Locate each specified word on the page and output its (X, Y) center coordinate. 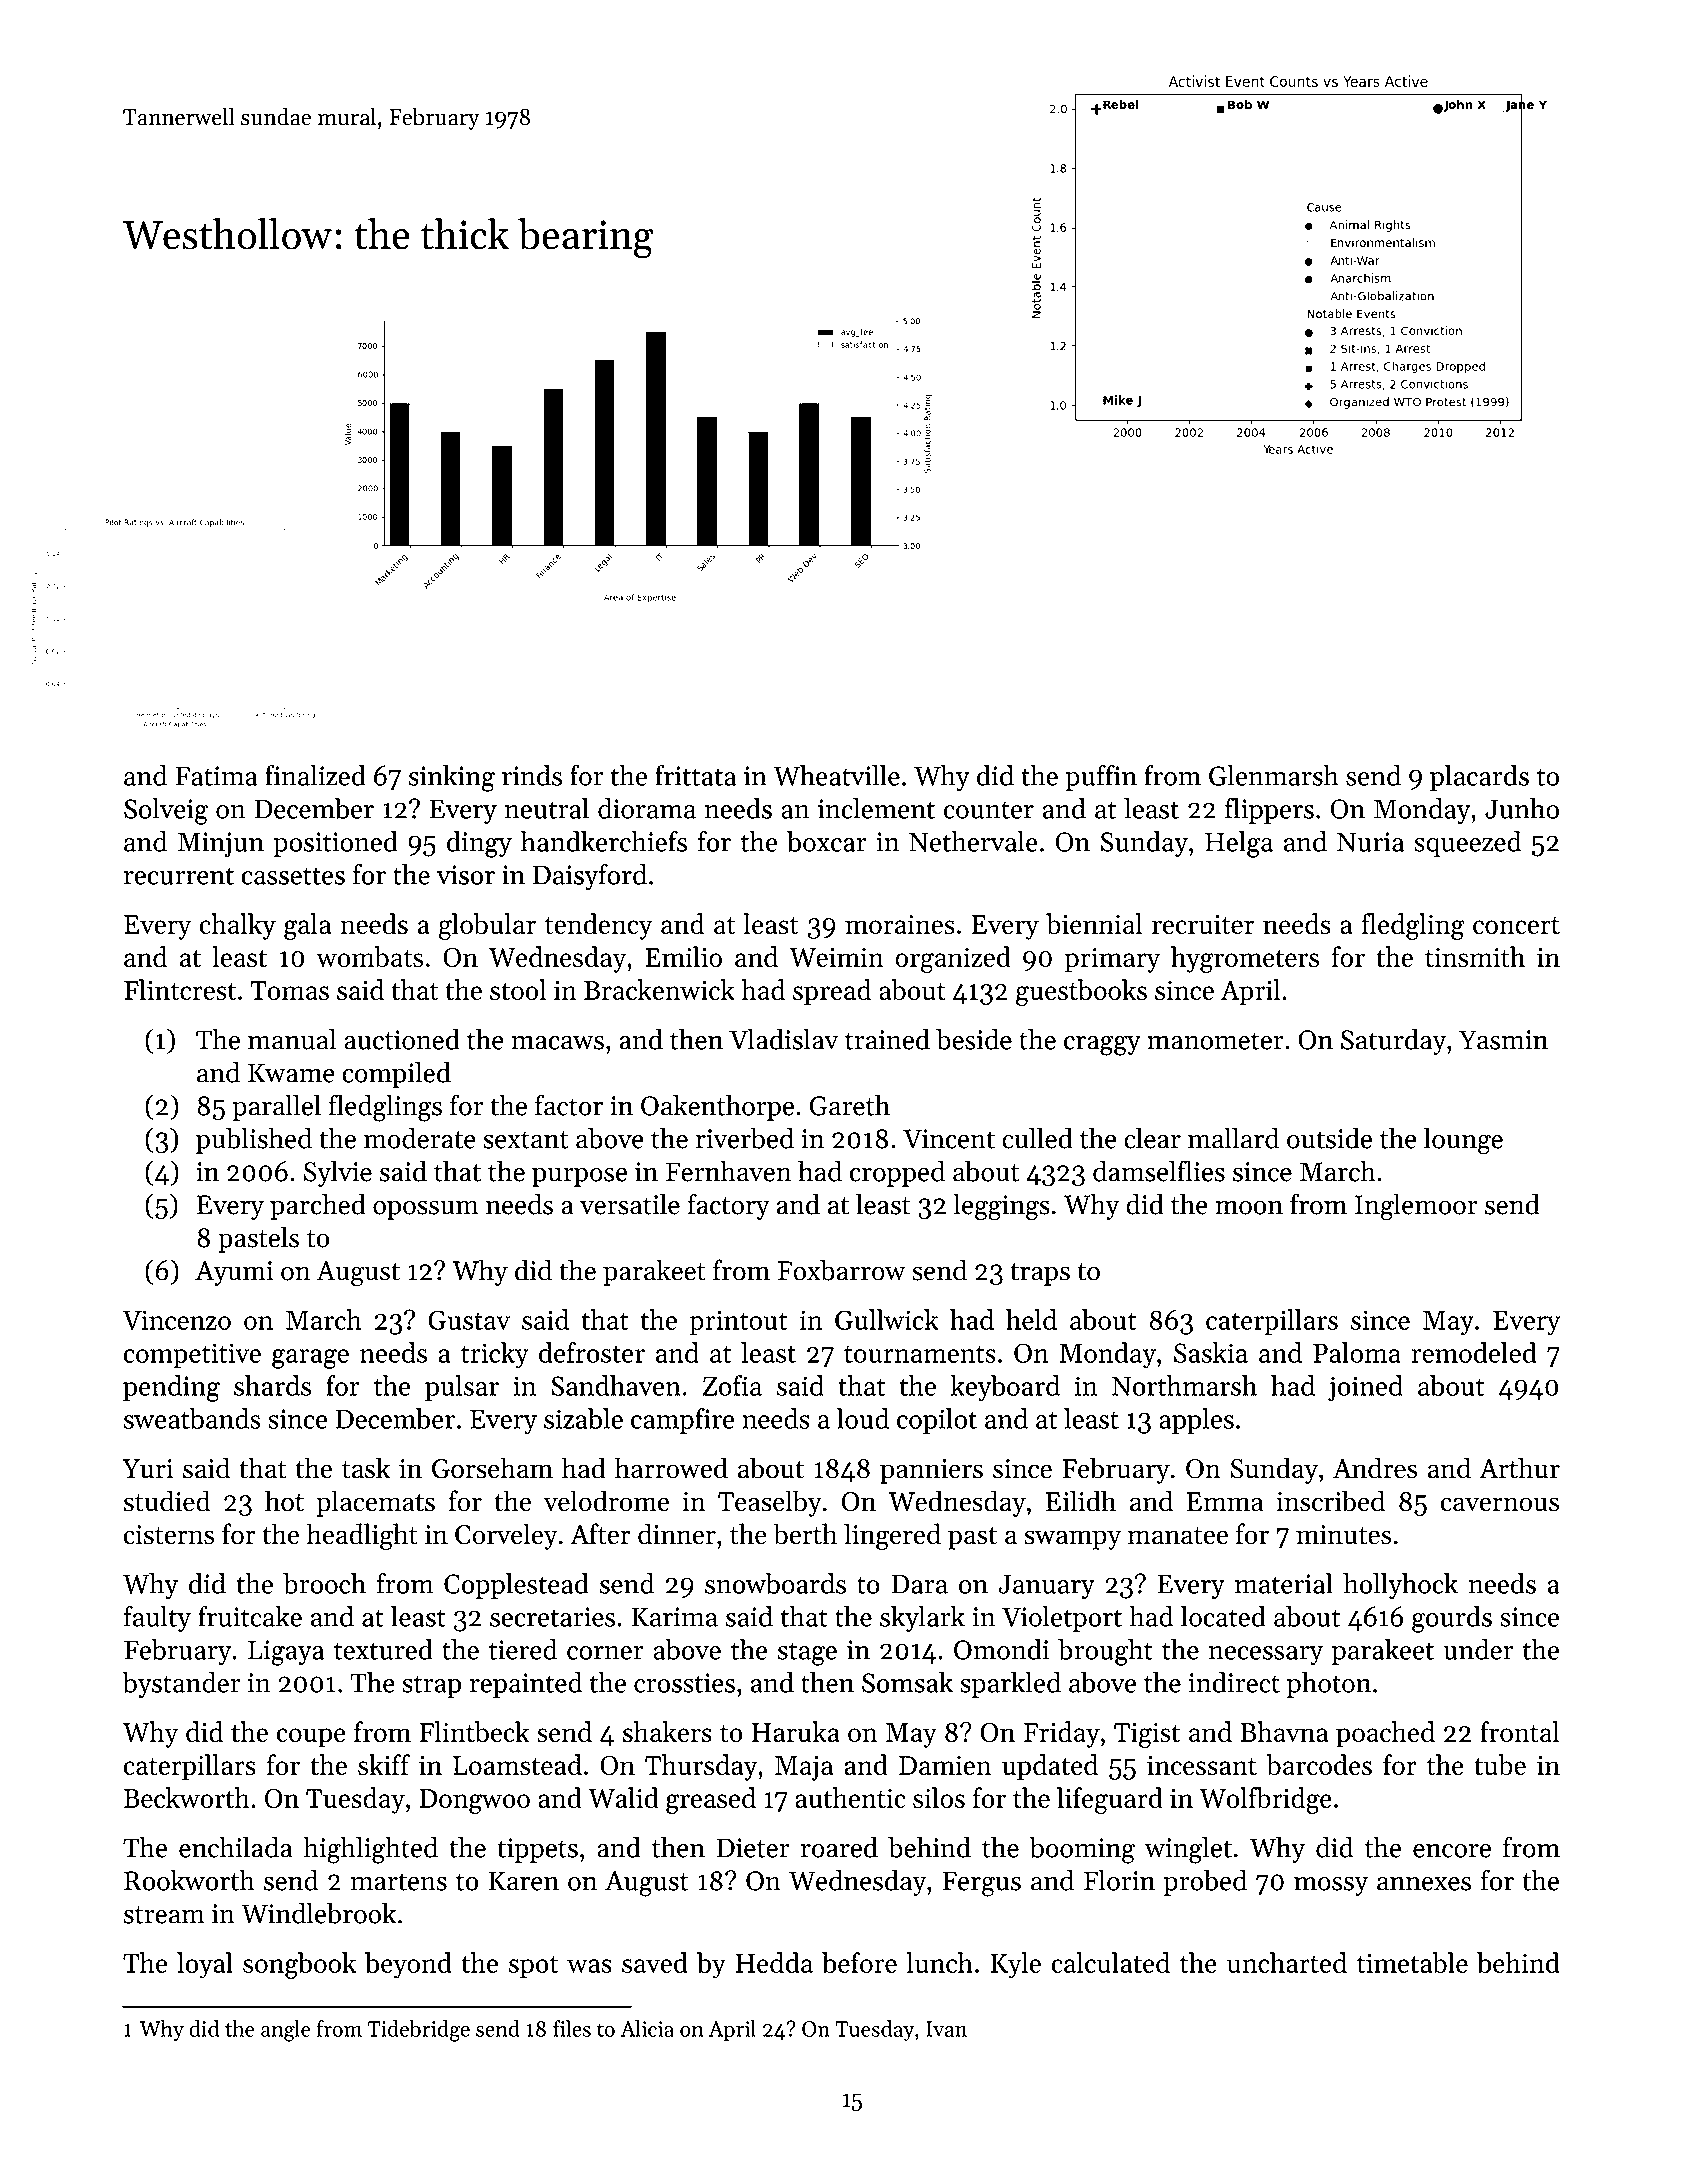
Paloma (1357, 1352)
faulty (157, 1618)
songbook (299, 1965)
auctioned (402, 1039)
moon (1249, 1208)
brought (1105, 1652)
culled (1037, 1138)
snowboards (775, 1583)
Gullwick (886, 1319)
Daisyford (590, 876)
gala (307, 926)
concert (1516, 925)
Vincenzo (176, 1320)
